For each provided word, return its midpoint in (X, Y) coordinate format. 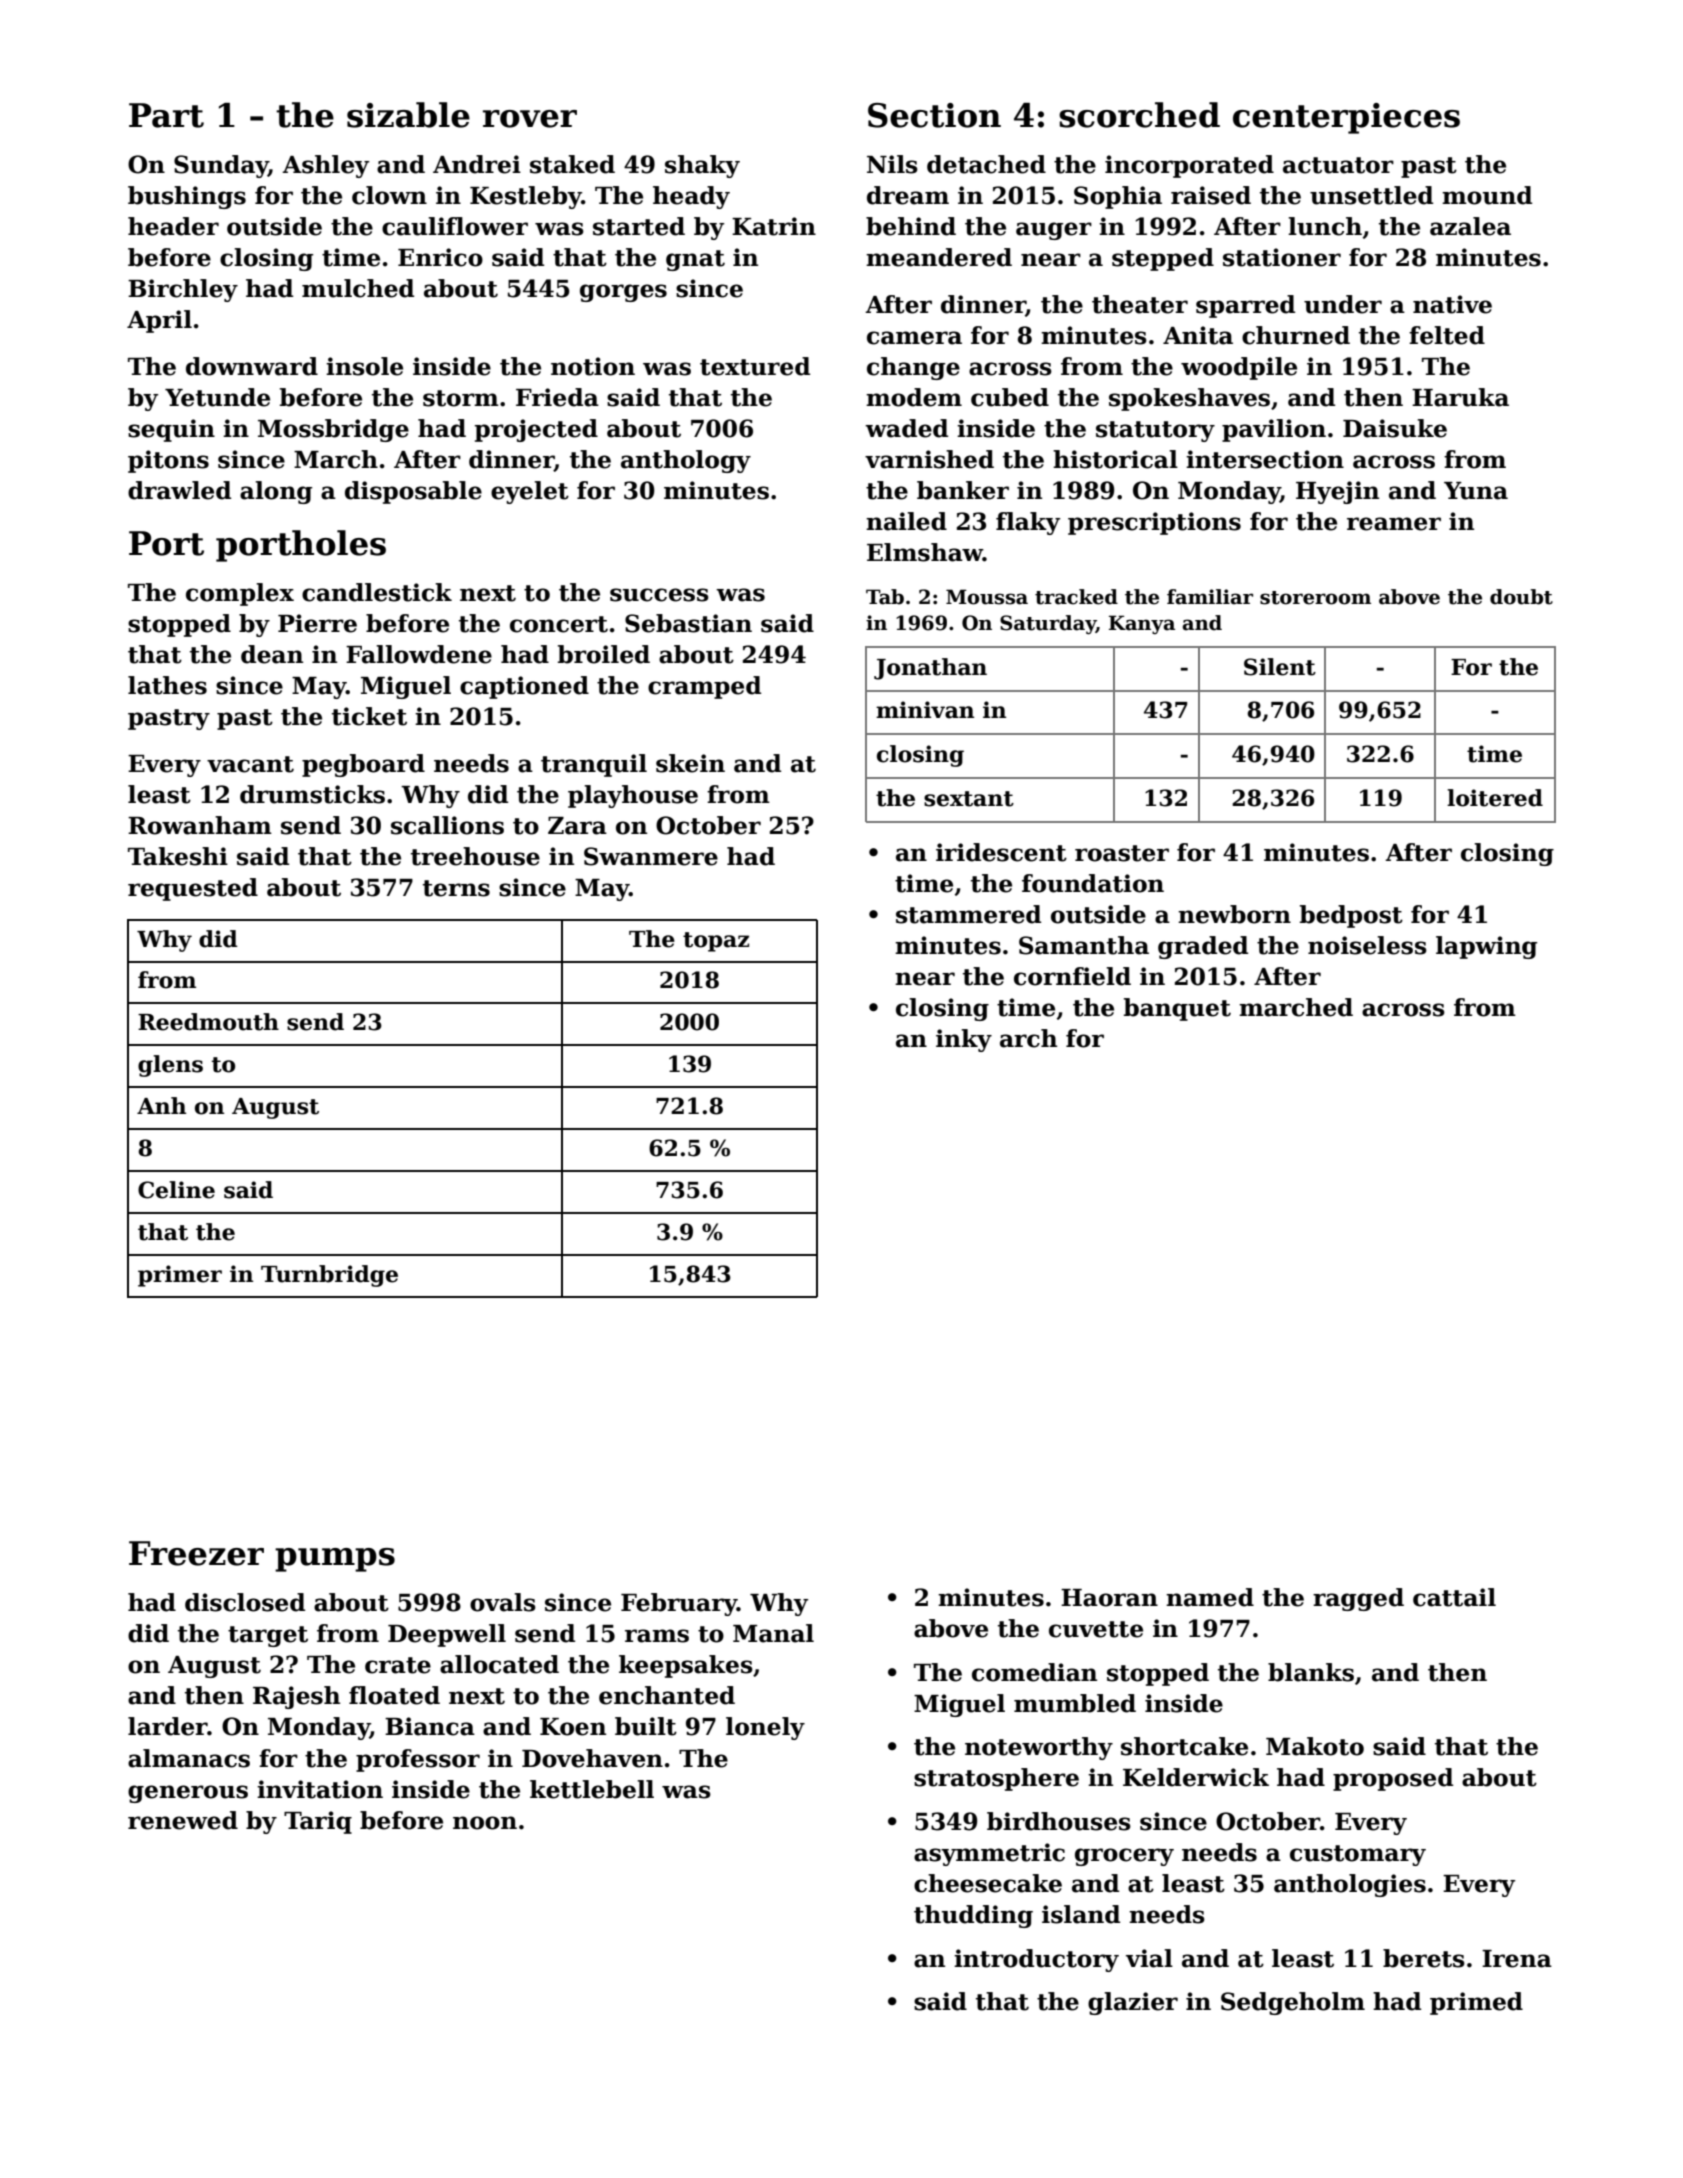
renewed (183, 1820)
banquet (1177, 1009)
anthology (686, 461)
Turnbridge (329, 1276)
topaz (716, 942)
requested (193, 889)
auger (1054, 231)
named (1210, 1597)
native (1452, 304)
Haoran (1109, 1598)
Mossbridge (333, 430)
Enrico (440, 257)
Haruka (1460, 397)
